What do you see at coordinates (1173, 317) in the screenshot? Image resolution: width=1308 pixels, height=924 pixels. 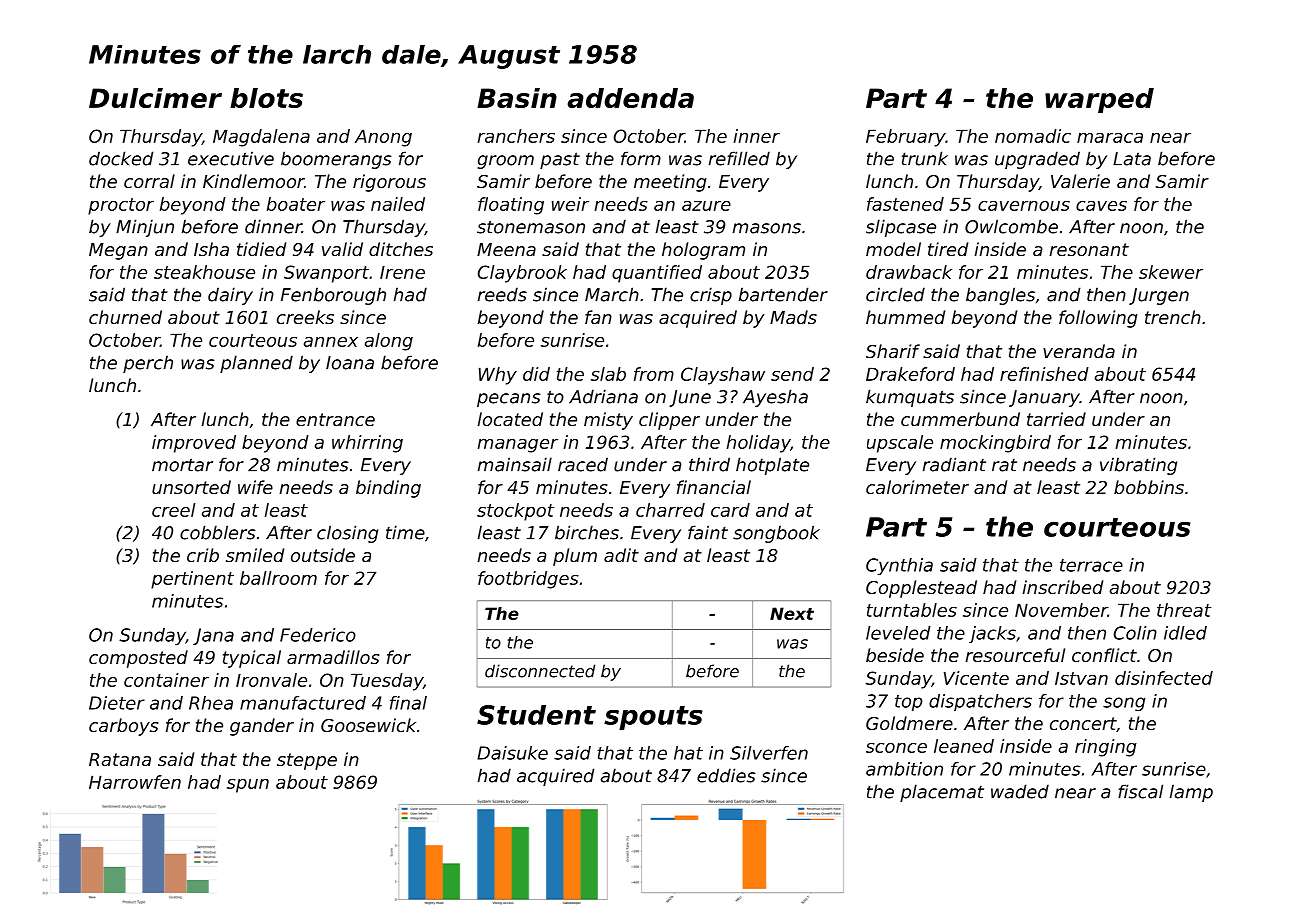 I see `trench` at bounding box center [1173, 317].
